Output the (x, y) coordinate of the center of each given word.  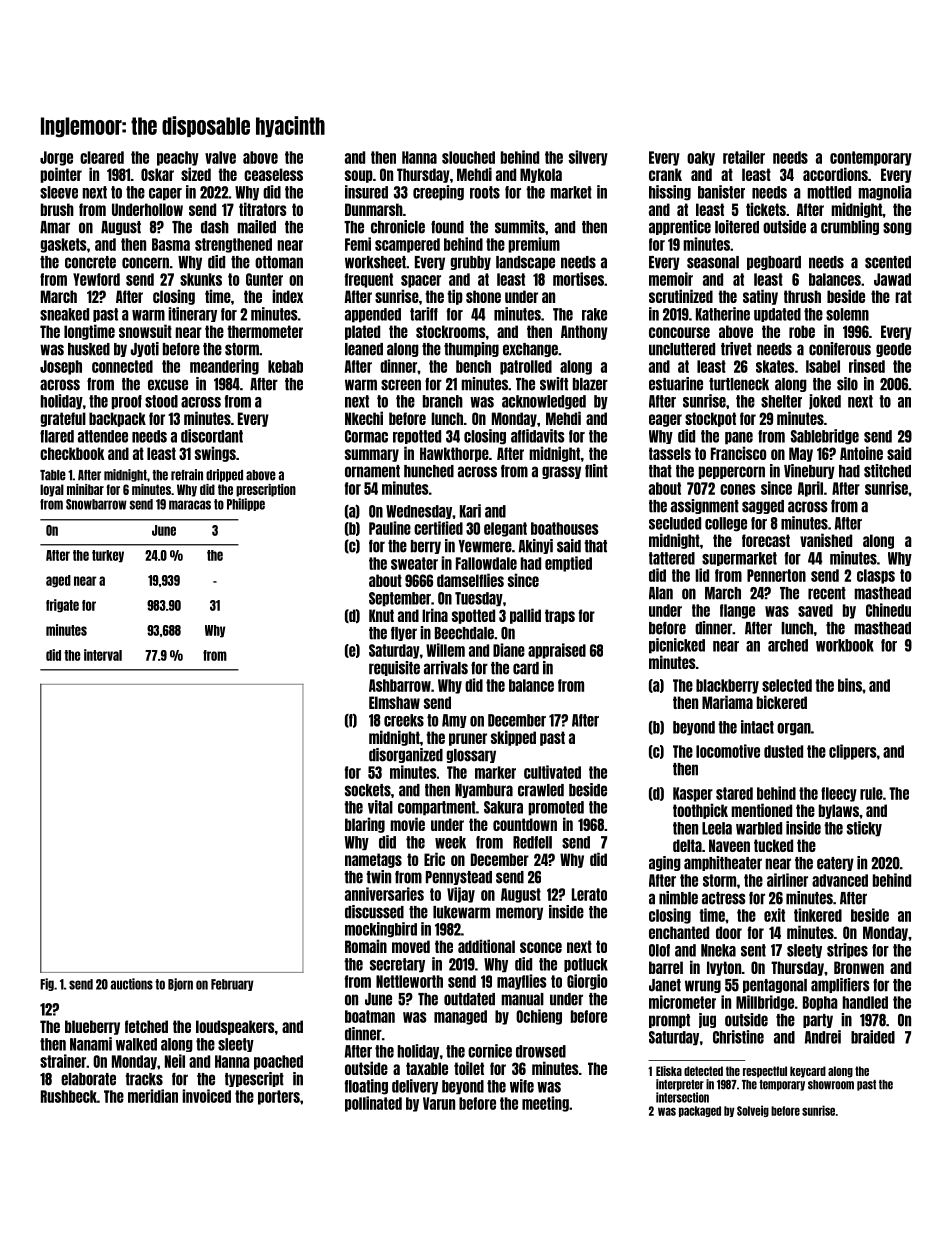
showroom (831, 1085)
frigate (62, 606)
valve (220, 157)
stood (161, 401)
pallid (525, 616)
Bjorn (180, 984)
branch (443, 401)
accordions (835, 174)
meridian (153, 1096)
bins (850, 685)
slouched (468, 157)
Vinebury (809, 471)
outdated (469, 999)
